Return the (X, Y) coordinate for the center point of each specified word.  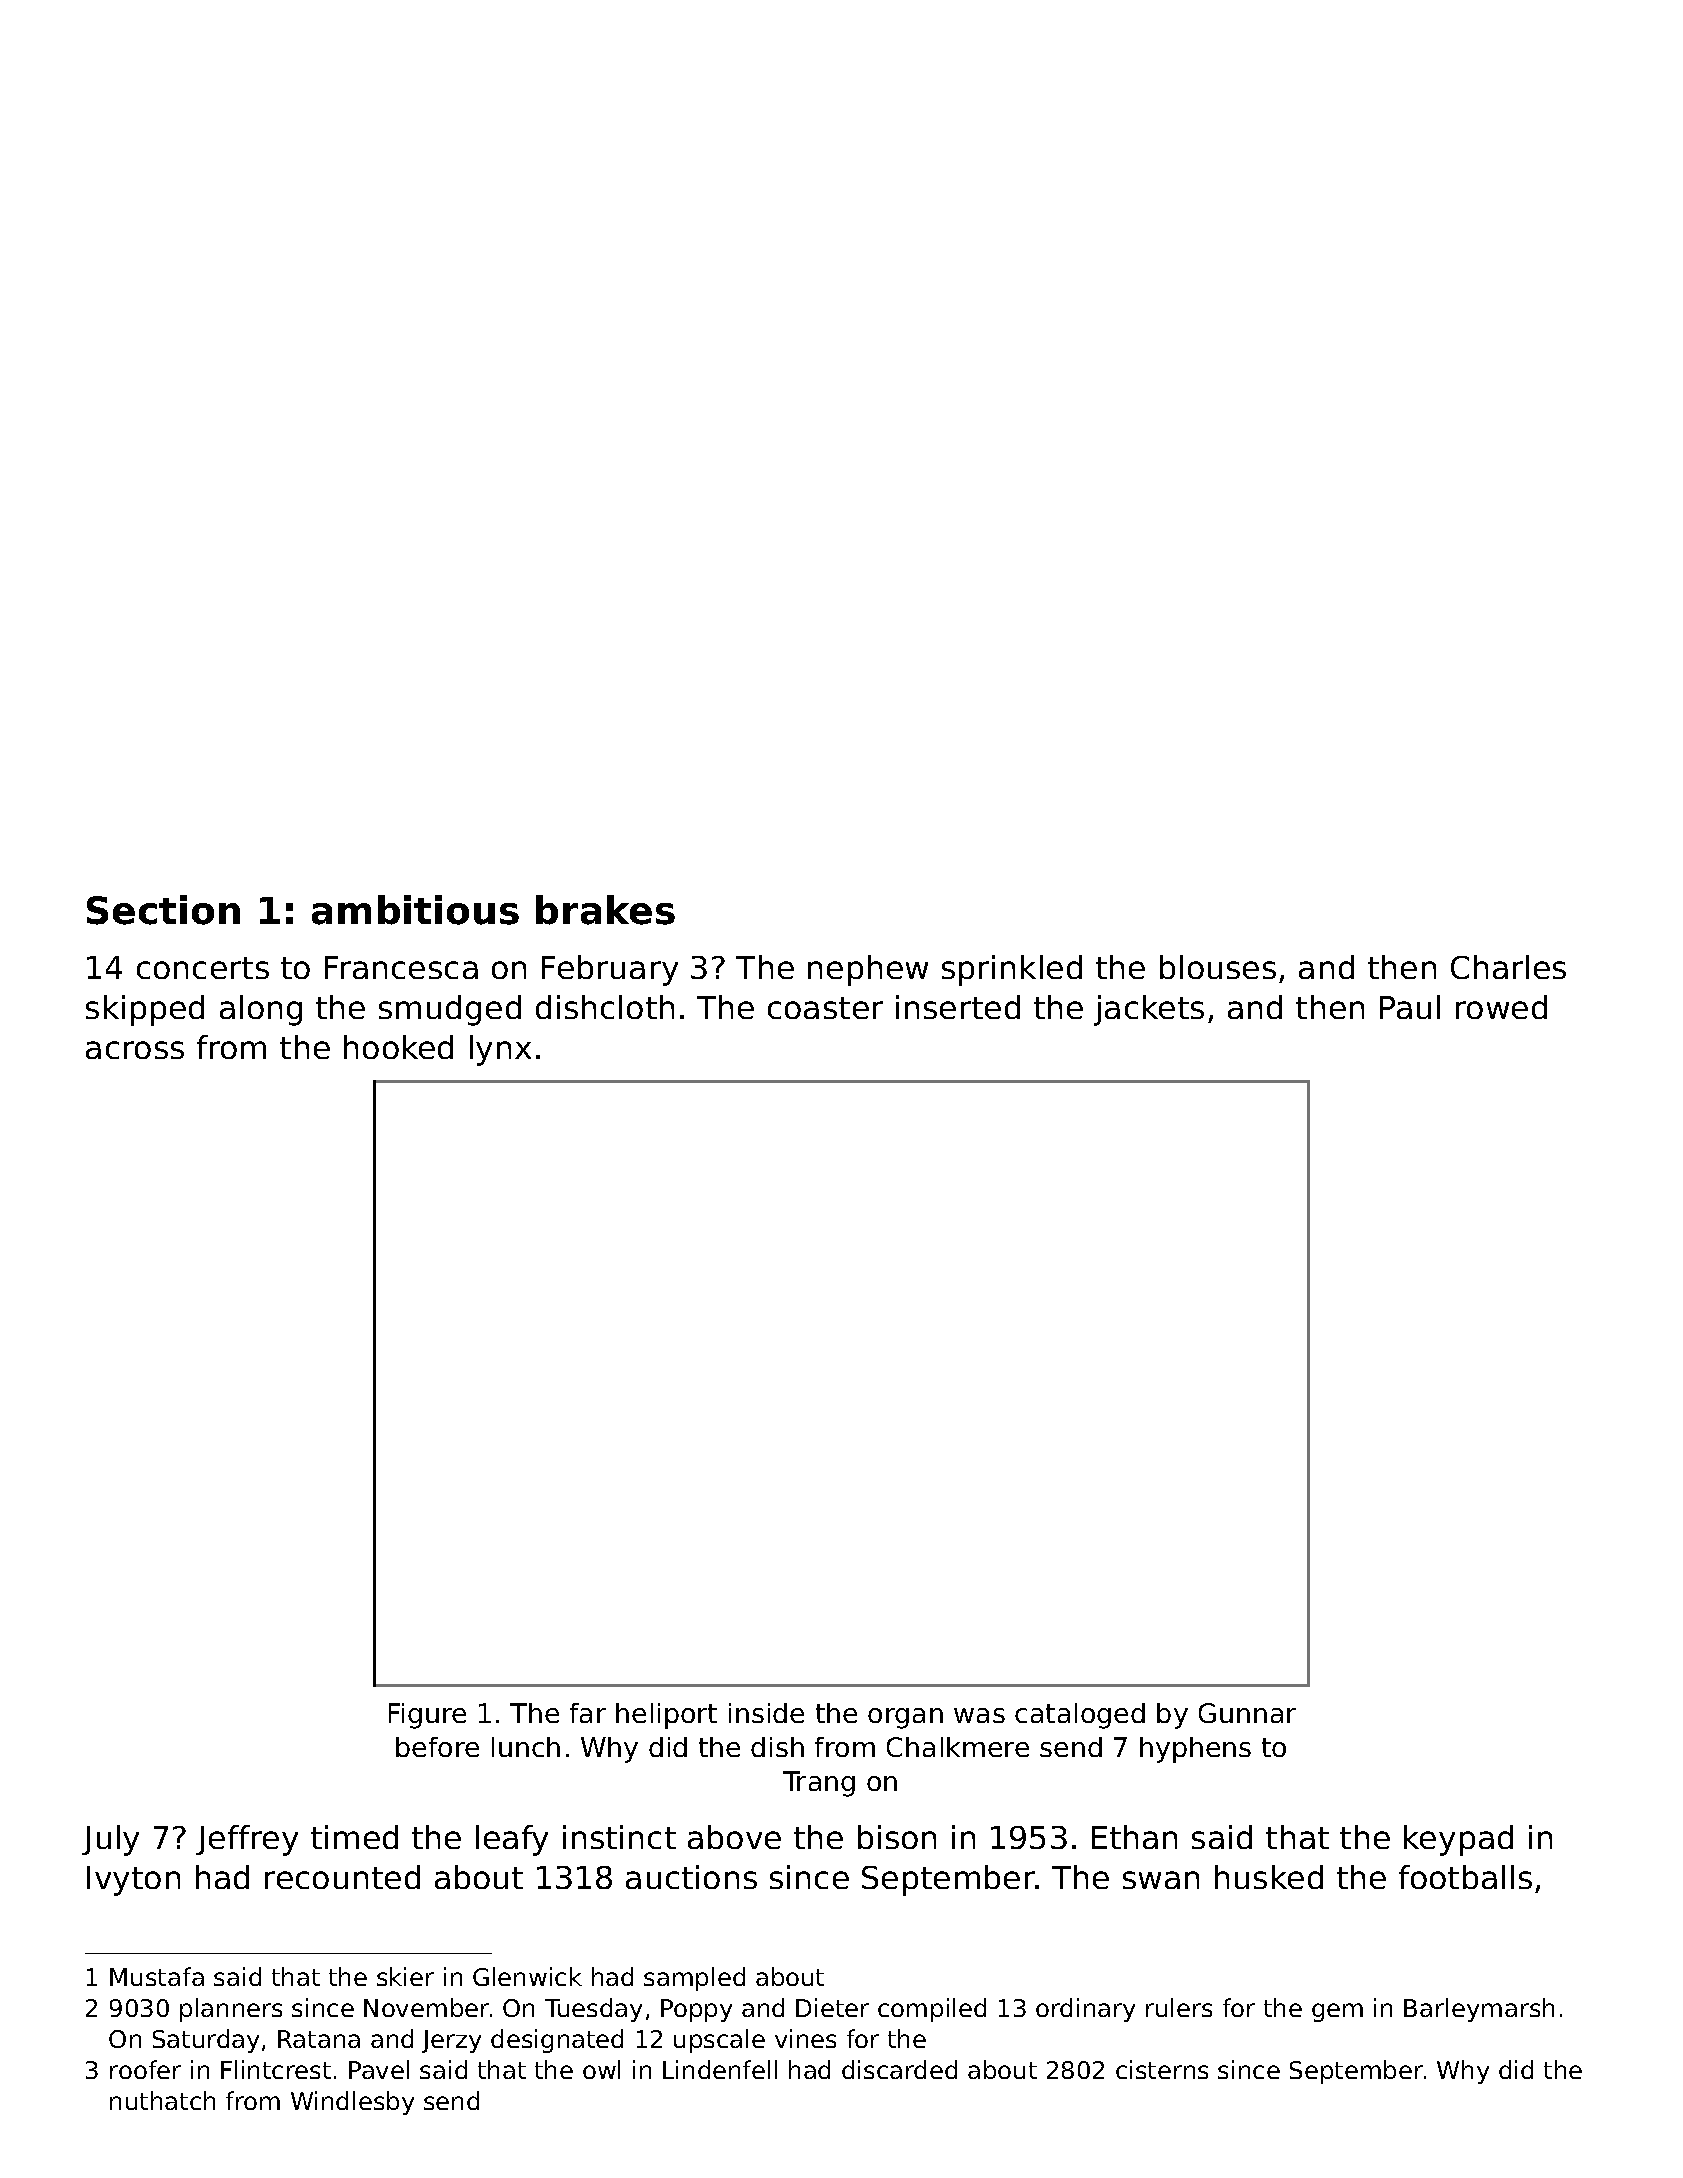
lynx (500, 1050)
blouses (1218, 967)
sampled (694, 1979)
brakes (605, 910)
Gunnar (1247, 1713)
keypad (1458, 1840)
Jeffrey (247, 1840)
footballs (1465, 1877)
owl (601, 2069)
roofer (145, 2069)
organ (905, 1718)
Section (163, 910)
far (588, 1713)
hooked (398, 1047)
